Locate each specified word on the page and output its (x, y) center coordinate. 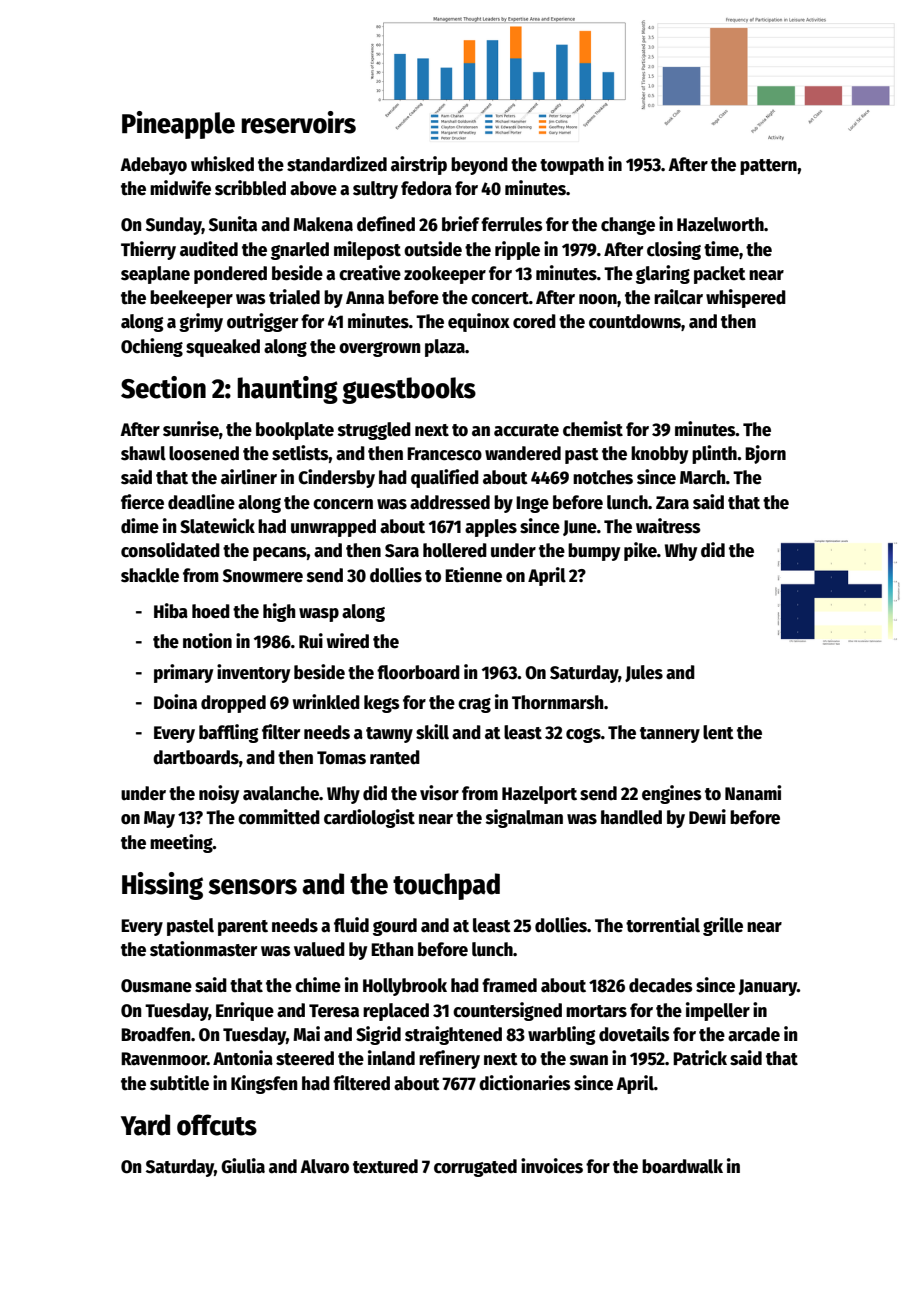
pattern (768, 167)
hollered (455, 550)
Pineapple (178, 125)
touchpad (446, 886)
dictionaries (525, 1083)
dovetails (634, 1034)
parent (243, 928)
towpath (572, 166)
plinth (714, 454)
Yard (145, 1125)
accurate (526, 430)
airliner (249, 477)
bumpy (594, 552)
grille (723, 926)
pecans (280, 554)
